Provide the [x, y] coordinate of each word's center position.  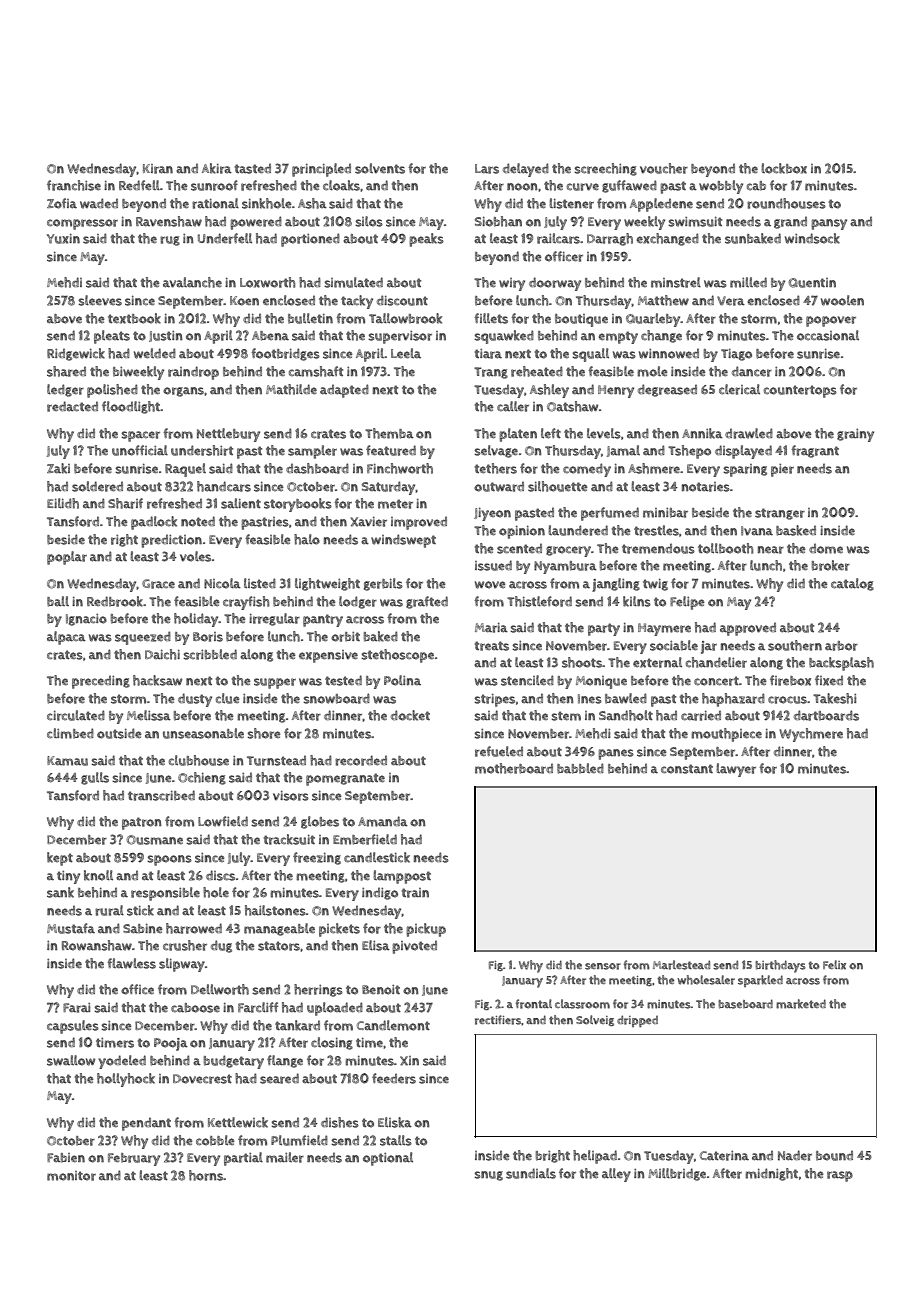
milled [748, 282]
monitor [71, 1176]
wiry [512, 284]
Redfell [139, 185]
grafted [427, 602]
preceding [101, 682]
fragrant [815, 451]
